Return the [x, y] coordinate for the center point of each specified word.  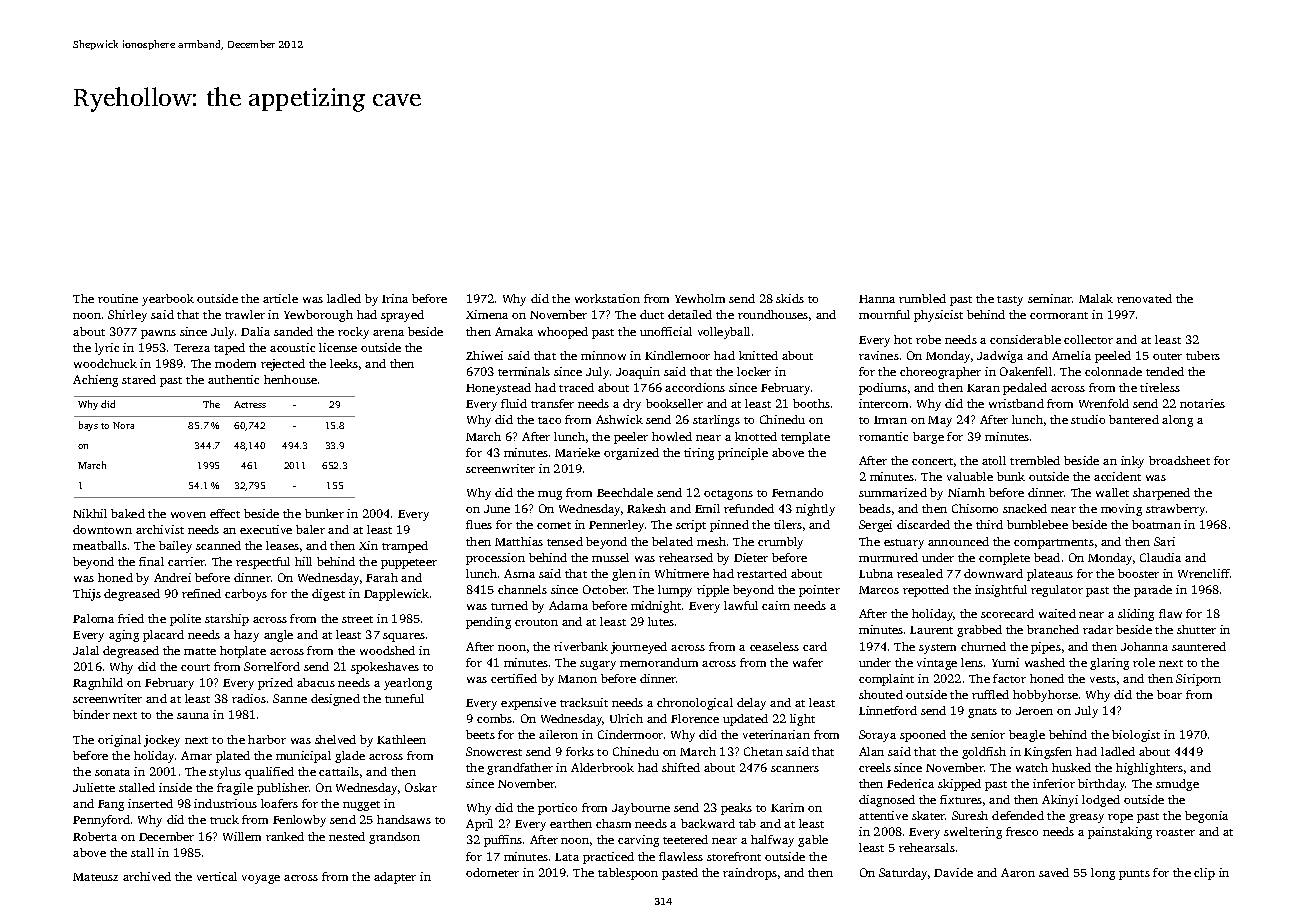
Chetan [763, 751]
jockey [162, 741]
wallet [1112, 492]
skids [790, 298]
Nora [123, 425]
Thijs [87, 595]
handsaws [404, 819]
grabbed [979, 631]
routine [118, 298]
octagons [728, 495]
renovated [1144, 298]
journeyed [639, 648]
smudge [1177, 785]
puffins [503, 841]
